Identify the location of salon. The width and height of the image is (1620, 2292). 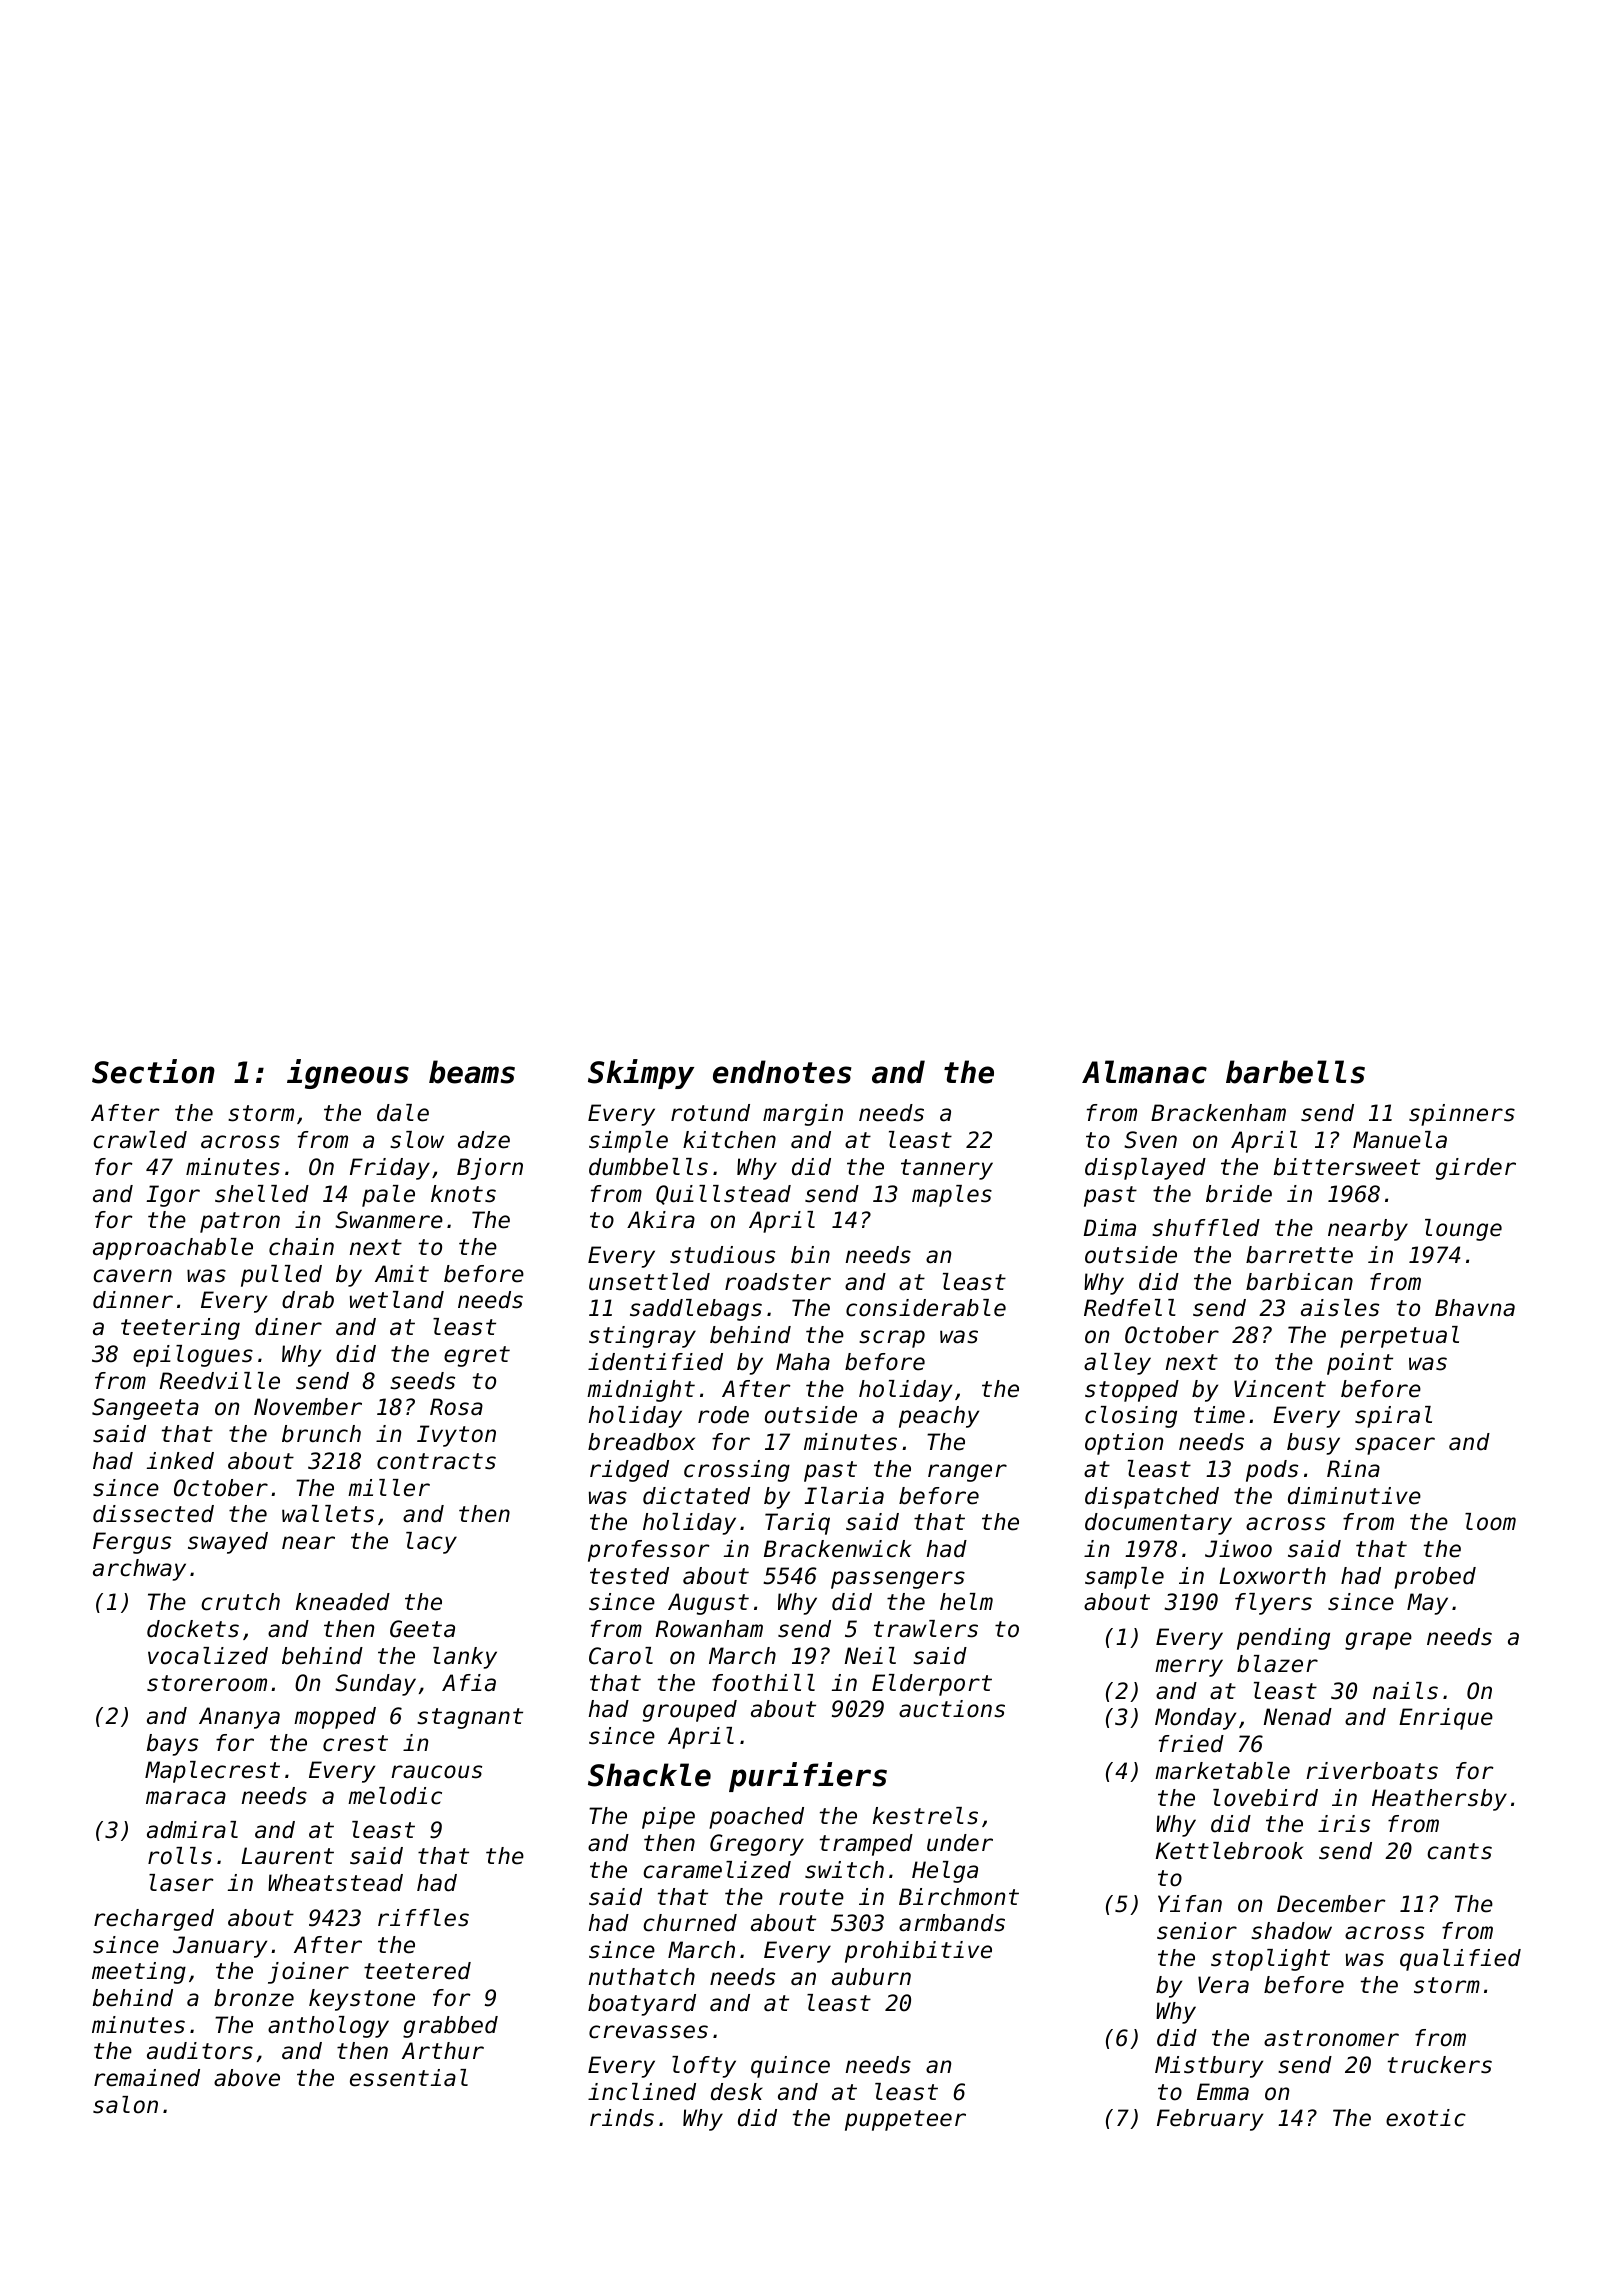
(125, 2105).
